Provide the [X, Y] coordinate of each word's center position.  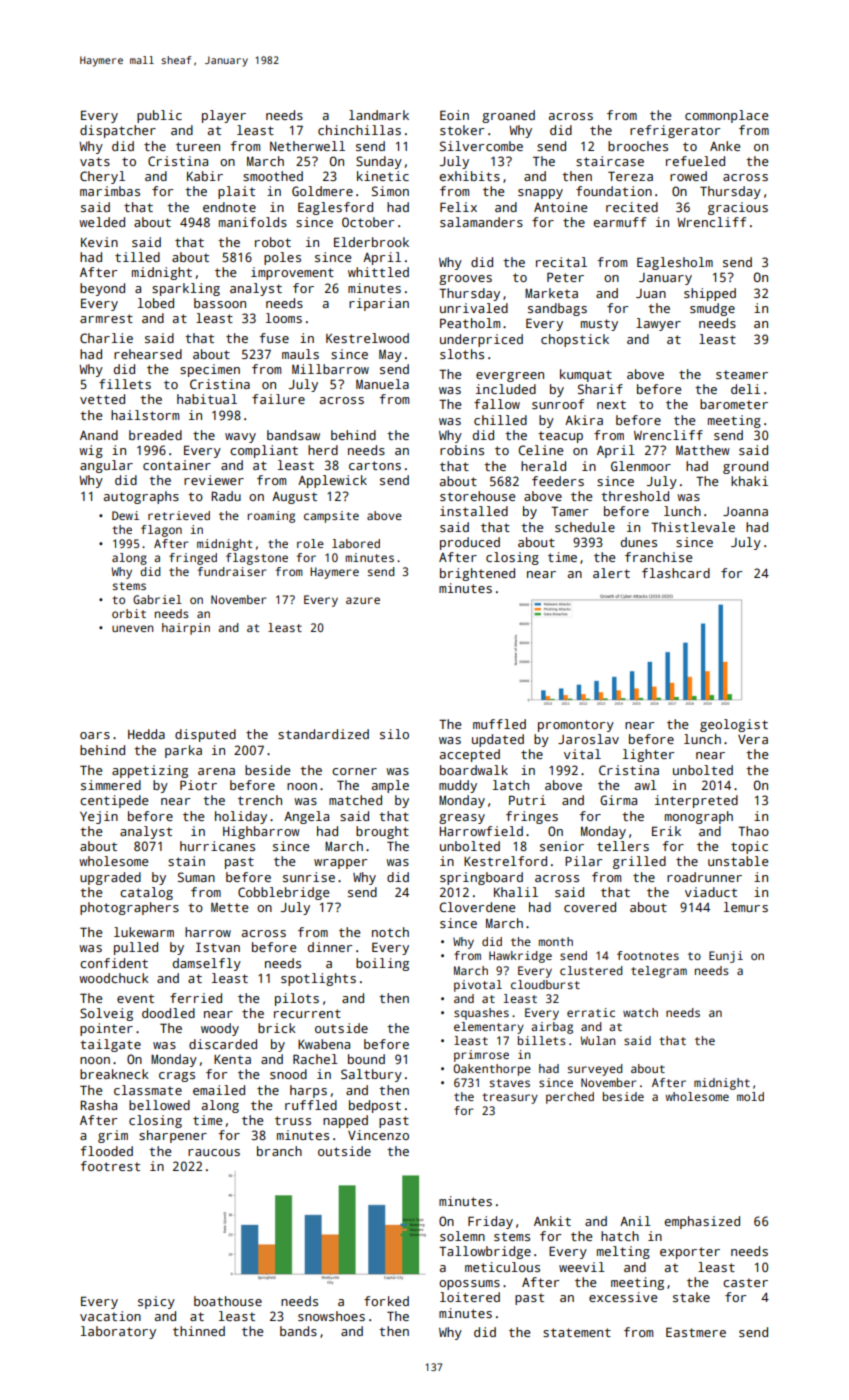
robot [273, 242]
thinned [199, 1331]
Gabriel [157, 599]
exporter [690, 1253]
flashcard [676, 573]
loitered [470, 1297]
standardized [323, 734]
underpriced [481, 340]
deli [745, 389]
